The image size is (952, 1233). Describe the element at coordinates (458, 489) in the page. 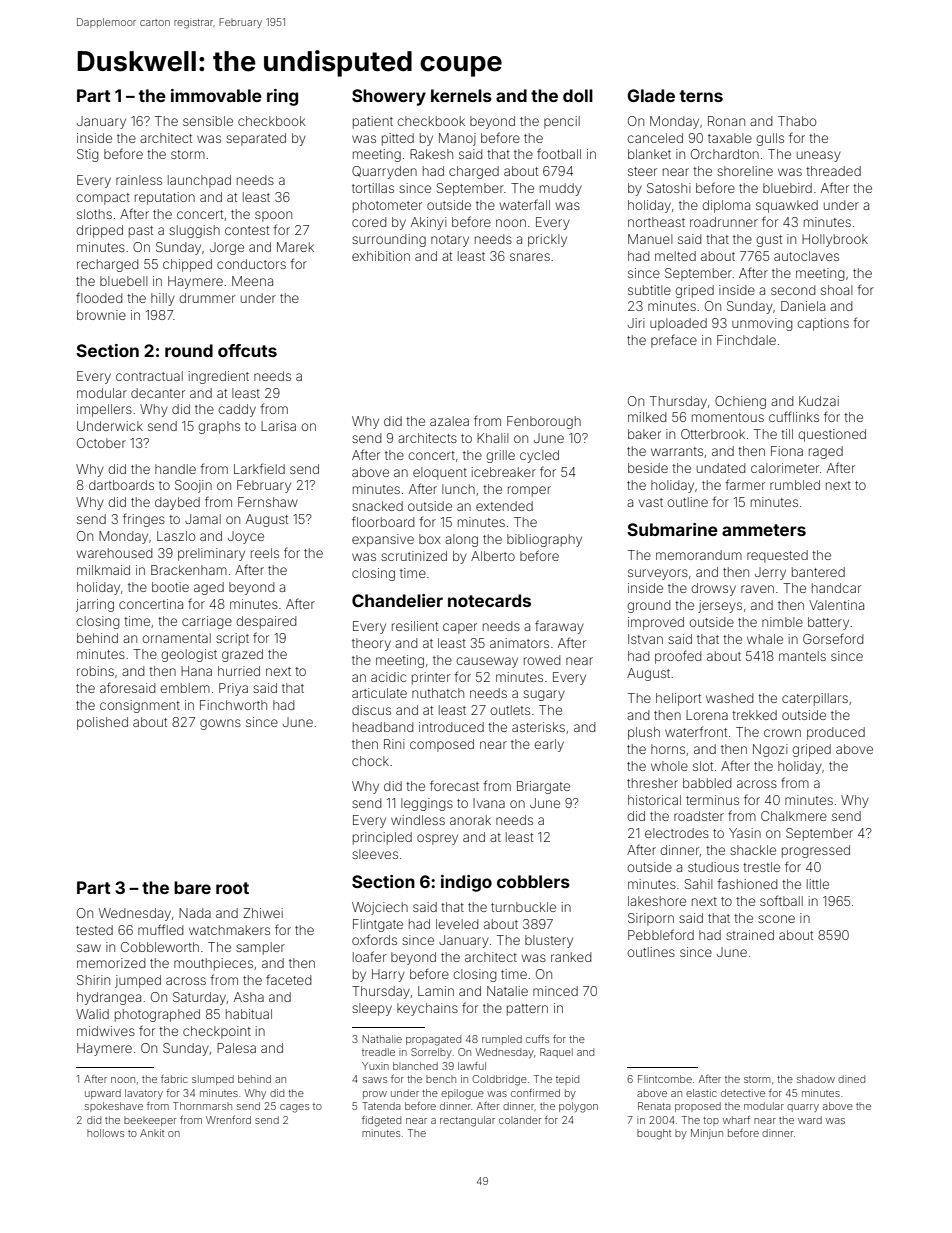

I see `lunch` at that location.
